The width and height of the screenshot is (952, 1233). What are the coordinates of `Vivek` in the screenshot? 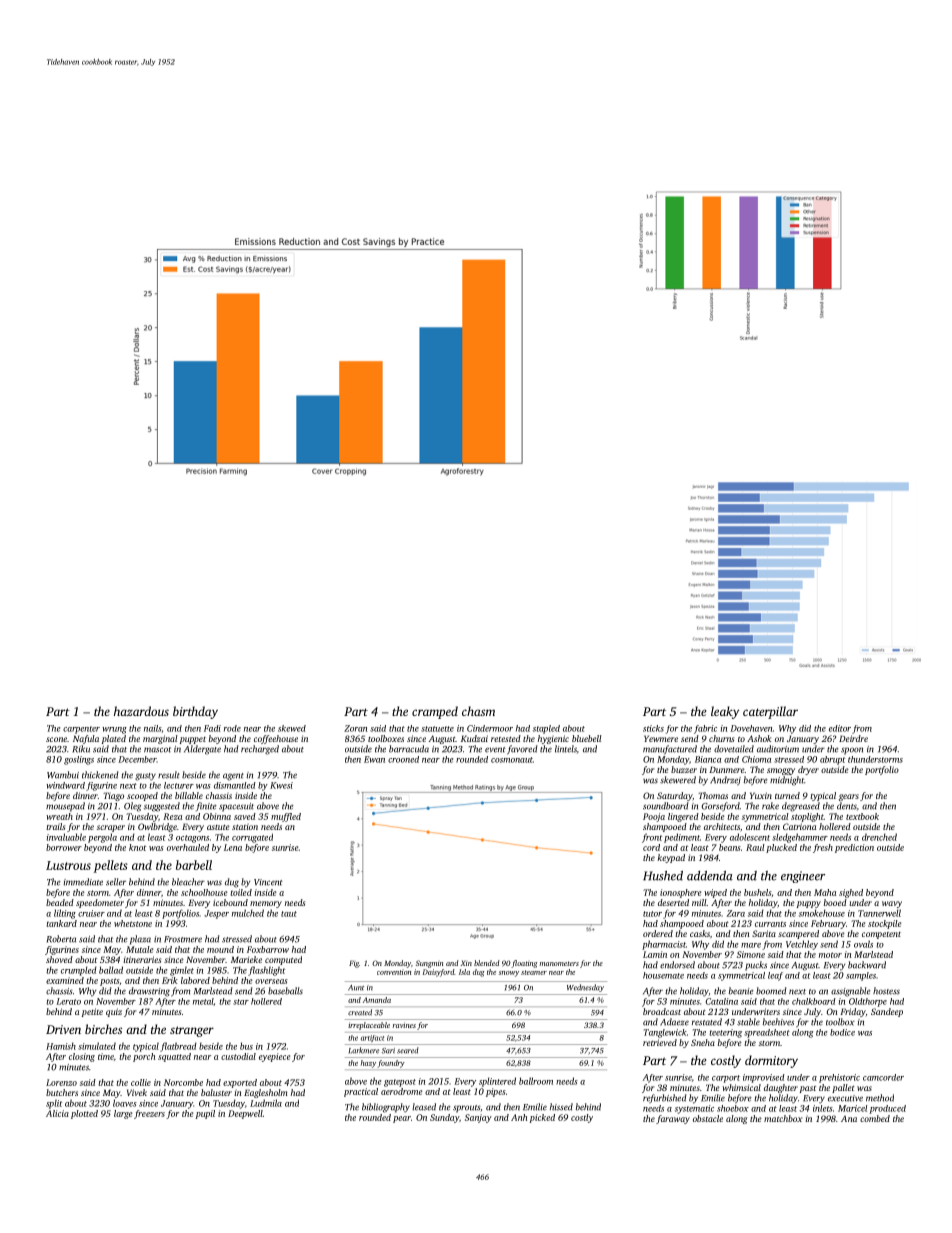 It's located at (137, 1092).
